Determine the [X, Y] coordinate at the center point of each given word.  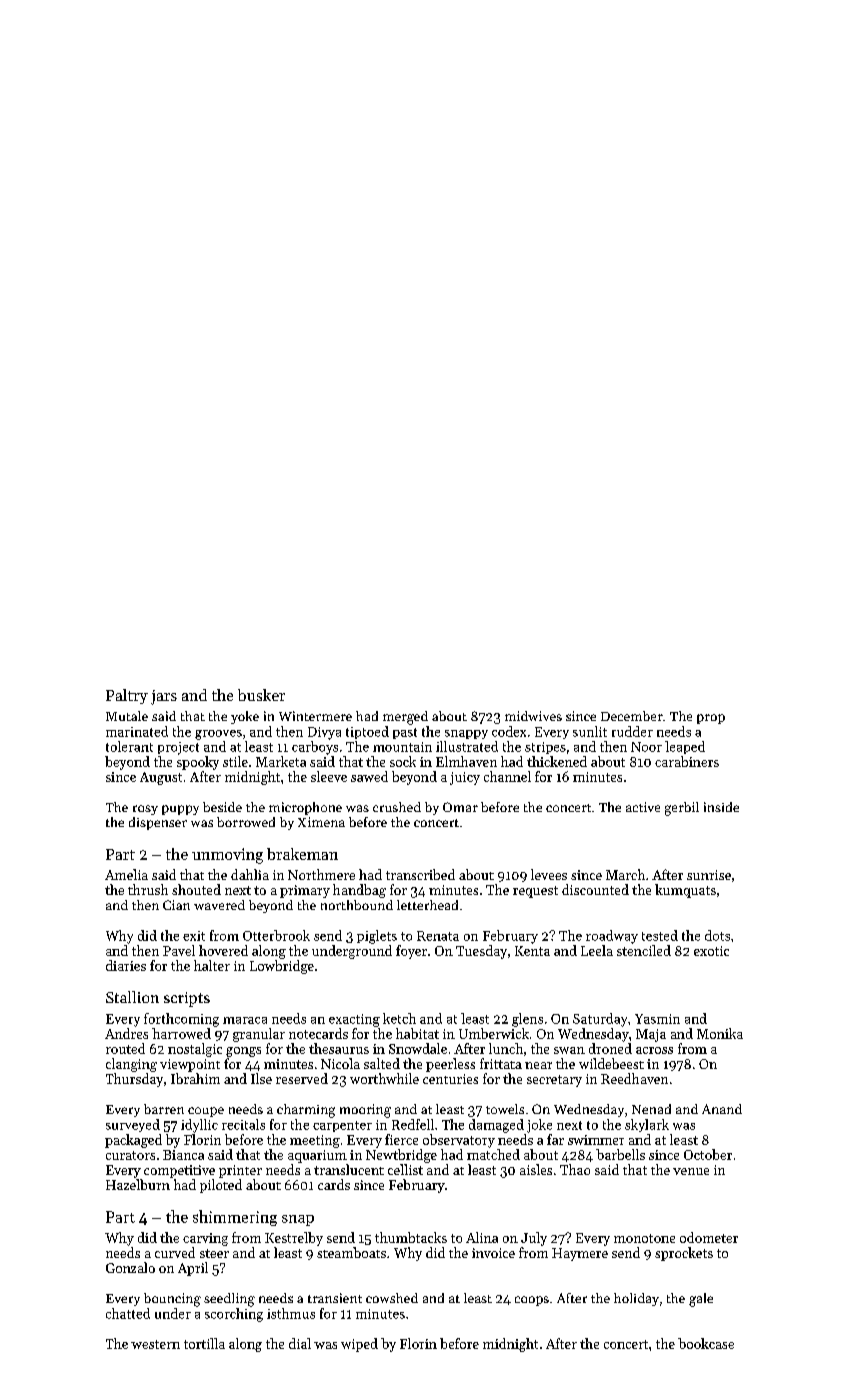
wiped [359, 1345]
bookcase [706, 1343]
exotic [711, 951]
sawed [369, 776]
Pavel [179, 950]
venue [691, 1171]
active [643, 807]
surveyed [133, 1125]
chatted [128, 1313]
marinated [137, 731]
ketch [399, 1018]
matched [493, 1154]
